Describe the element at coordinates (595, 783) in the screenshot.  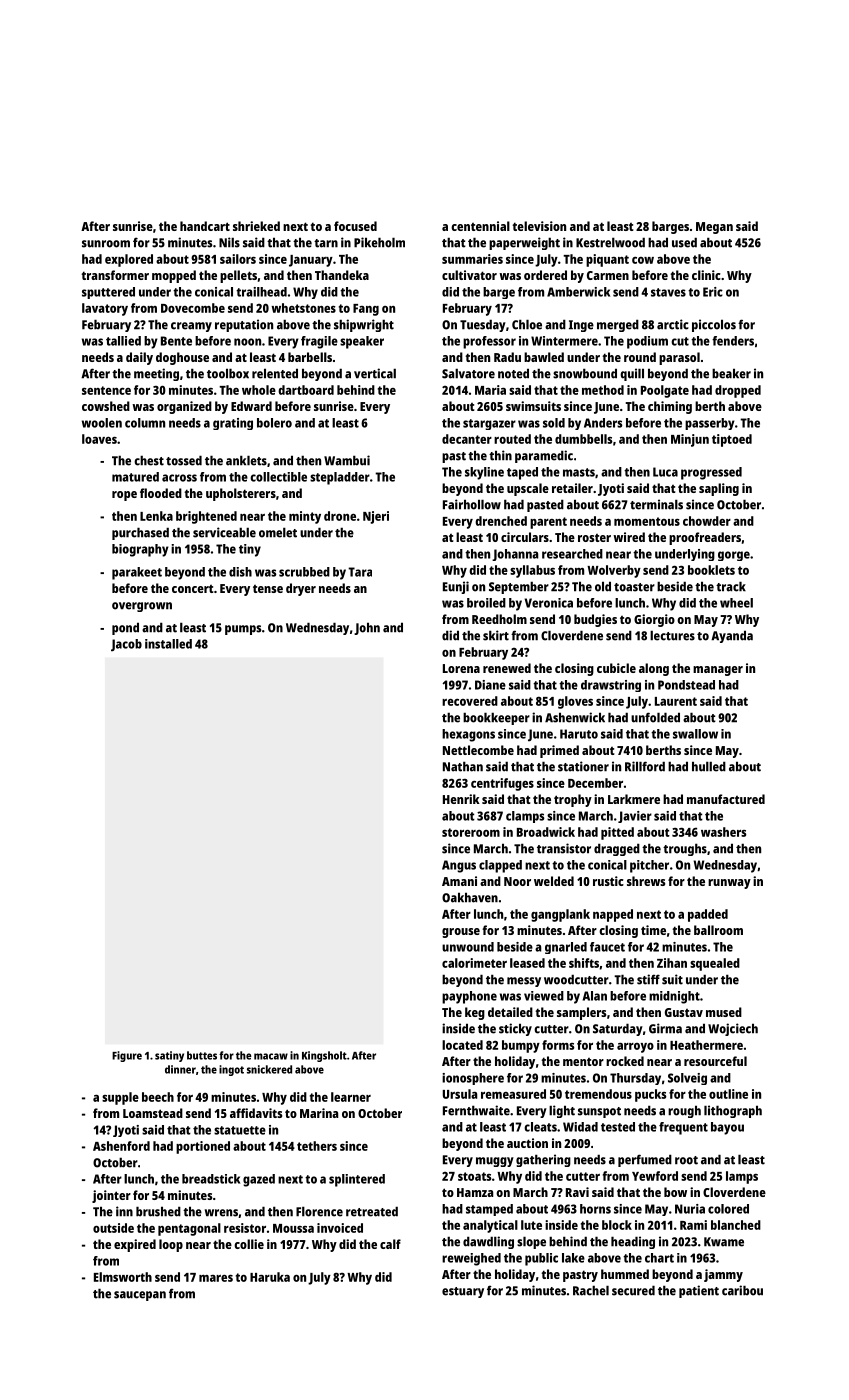
I see `December` at that location.
